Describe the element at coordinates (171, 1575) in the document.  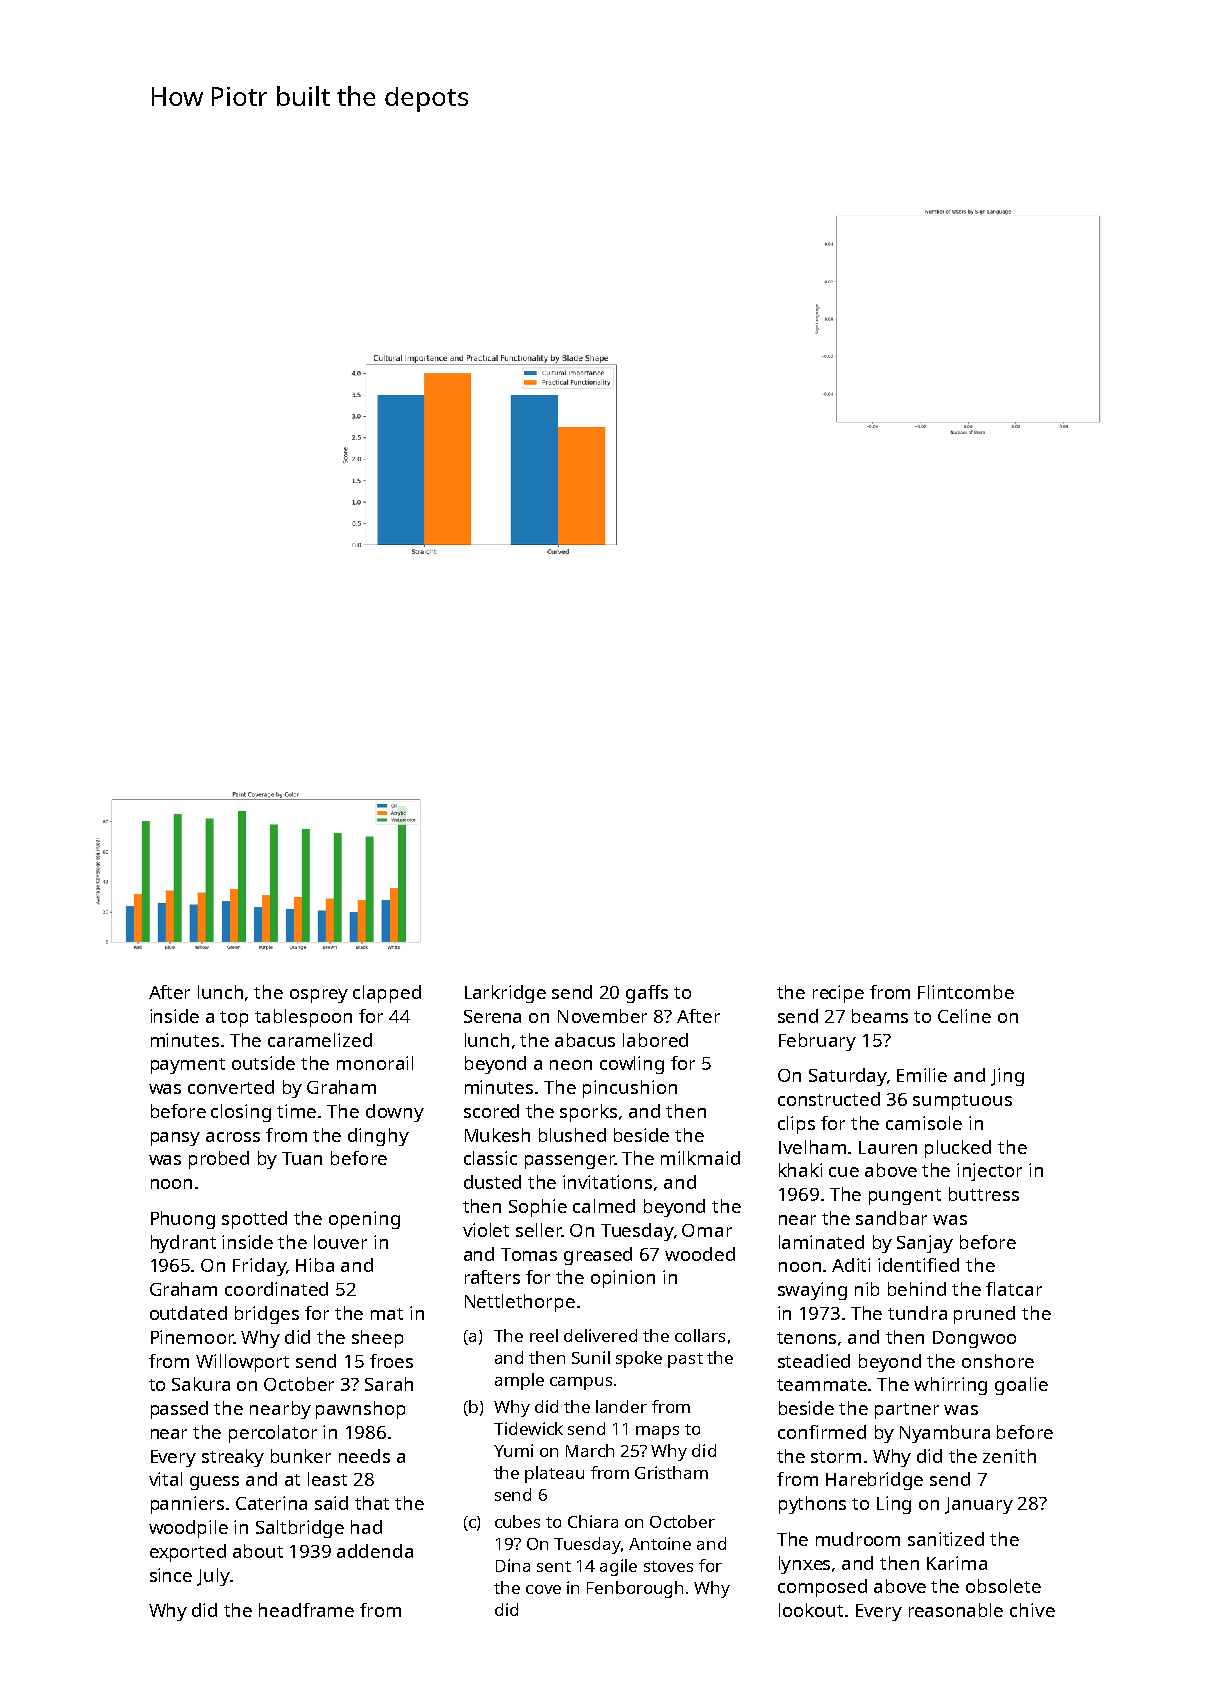
I see `since` at that location.
